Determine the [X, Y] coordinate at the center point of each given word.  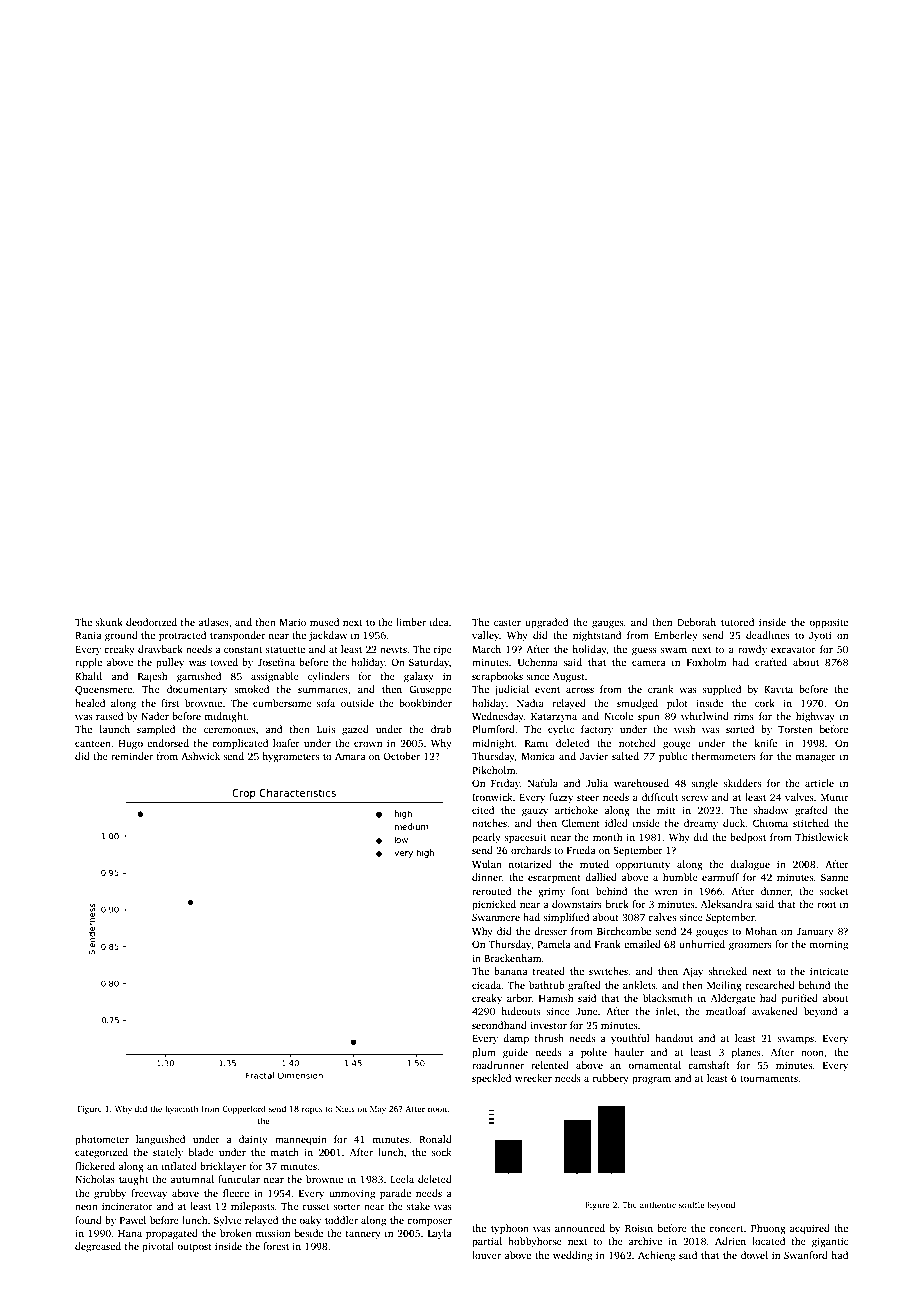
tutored [737, 622]
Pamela [554, 944]
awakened [775, 1011]
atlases [213, 622]
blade [201, 1152]
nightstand [597, 636]
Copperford [244, 1109]
